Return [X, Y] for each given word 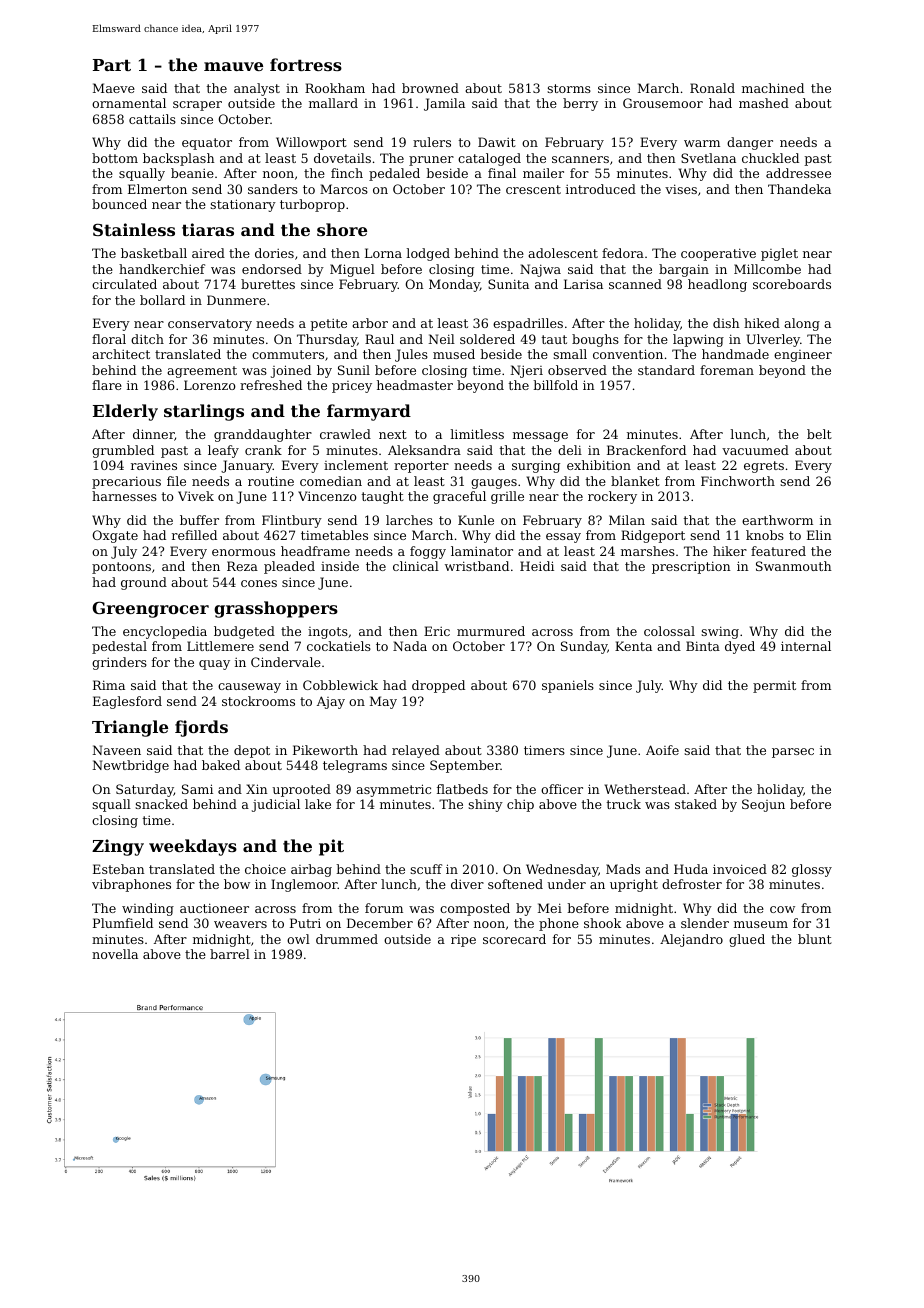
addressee [798, 173]
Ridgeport [653, 536]
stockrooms [258, 701]
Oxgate [115, 536]
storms [569, 88]
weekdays [193, 847]
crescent [533, 189]
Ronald [712, 88]
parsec [793, 753]
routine [271, 481]
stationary [243, 205]
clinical [416, 566]
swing [720, 632]
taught [383, 497]
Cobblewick [340, 685]
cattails [152, 119]
